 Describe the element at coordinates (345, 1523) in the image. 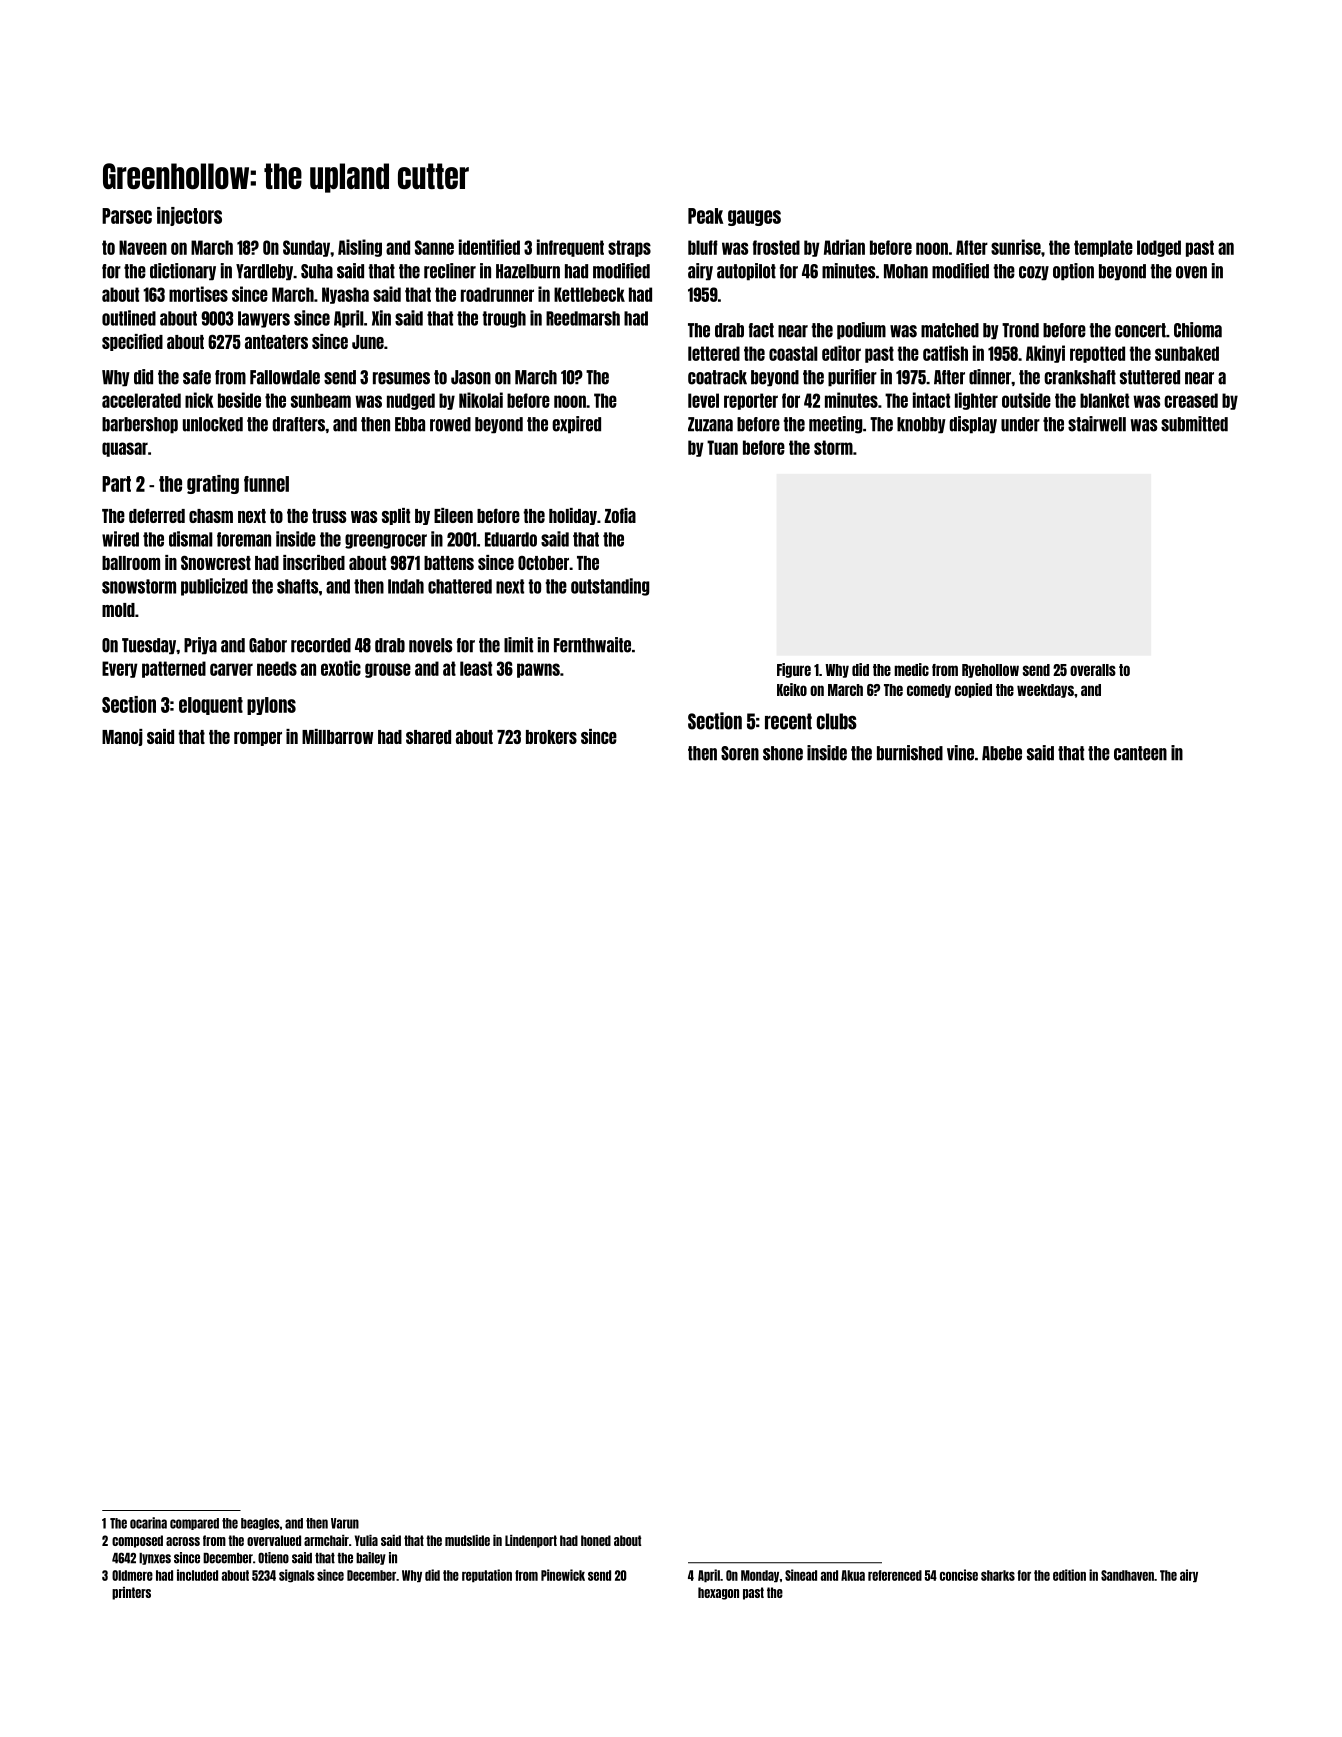

I see `Varun` at that location.
